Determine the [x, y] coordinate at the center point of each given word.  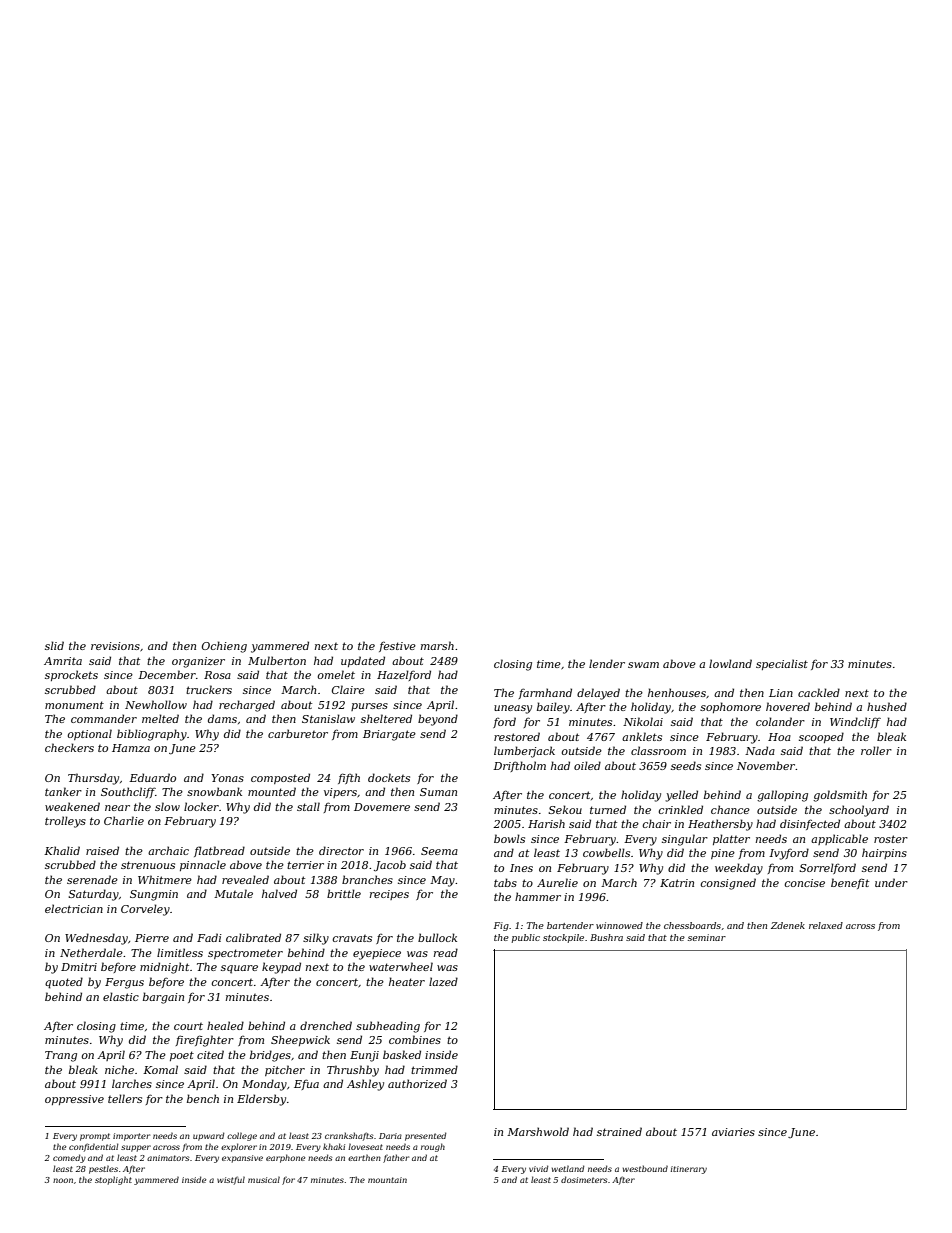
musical [264, 1179]
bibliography [152, 735]
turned [608, 809]
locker [201, 806]
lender [607, 663]
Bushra [606, 937]
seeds [686, 765]
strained [619, 1131]
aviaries [733, 1132]
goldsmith [840, 796]
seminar [707, 937]
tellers [125, 1098]
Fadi [209, 937]
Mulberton [277, 660]
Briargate [389, 735]
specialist [782, 664]
